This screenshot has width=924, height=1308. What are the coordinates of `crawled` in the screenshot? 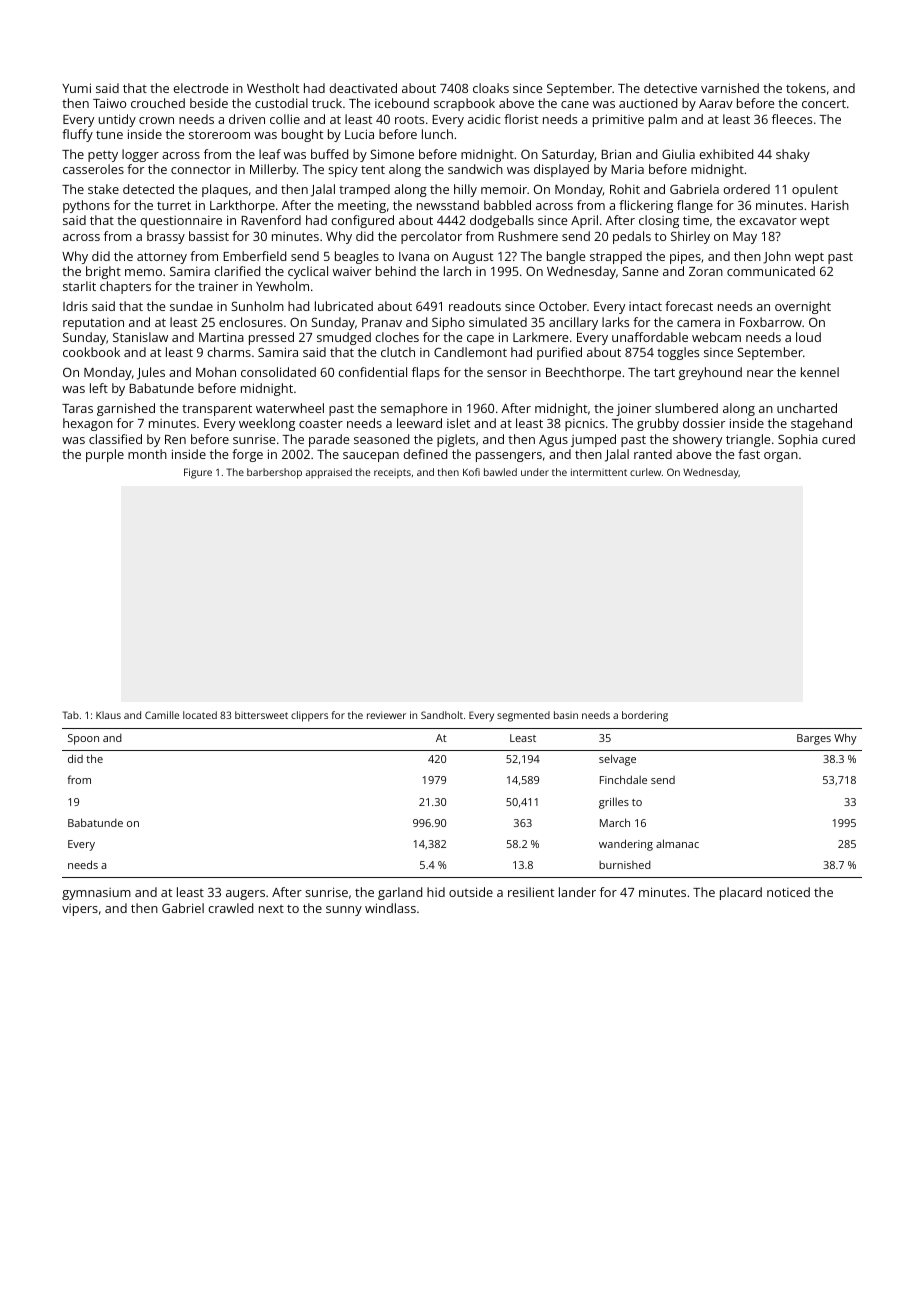 It's located at (230, 908).
